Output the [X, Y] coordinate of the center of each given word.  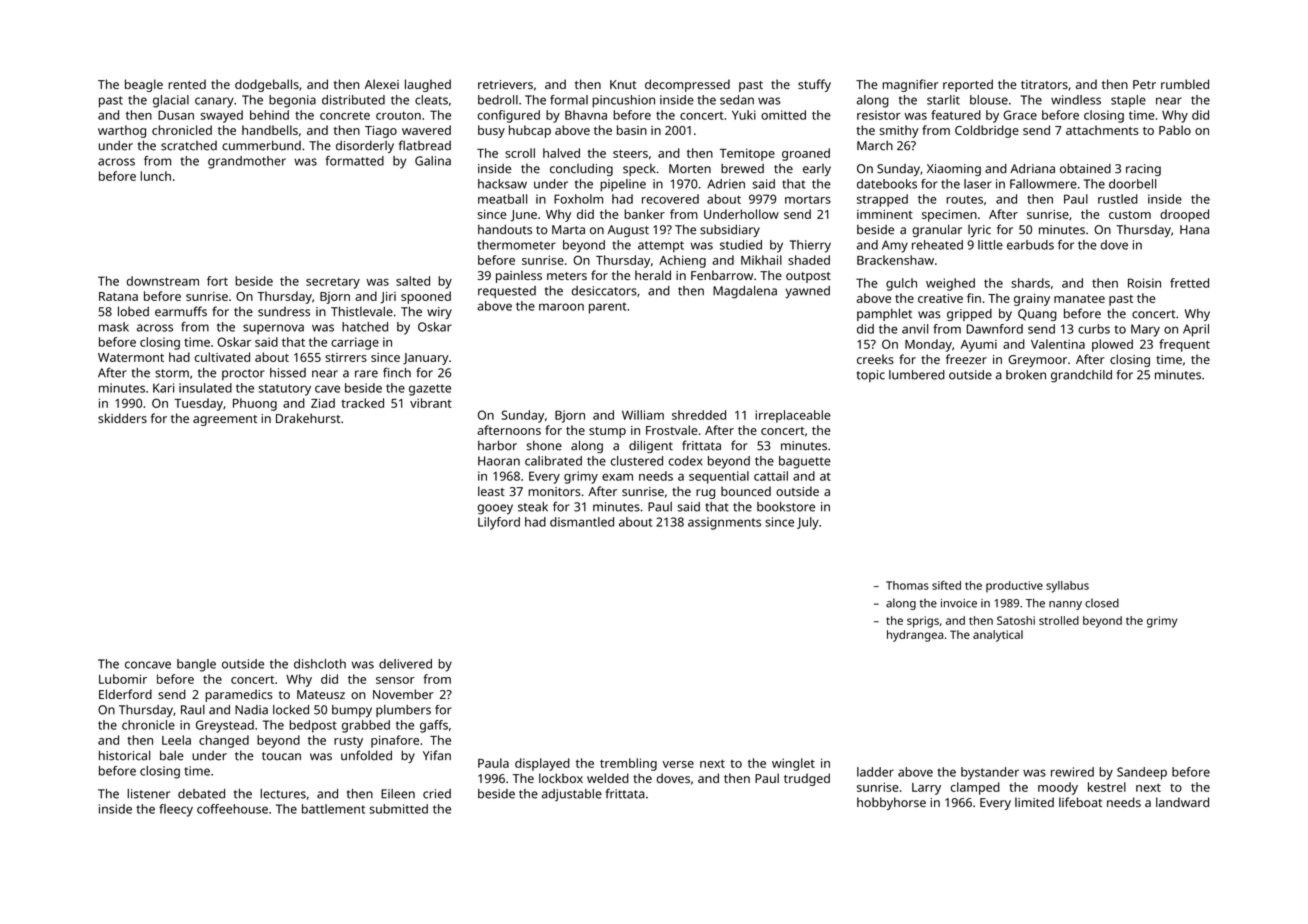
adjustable [572, 795]
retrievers [505, 84]
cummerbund [261, 145]
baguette [805, 462]
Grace [1020, 115]
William [643, 415]
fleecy [176, 810]
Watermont [131, 357]
